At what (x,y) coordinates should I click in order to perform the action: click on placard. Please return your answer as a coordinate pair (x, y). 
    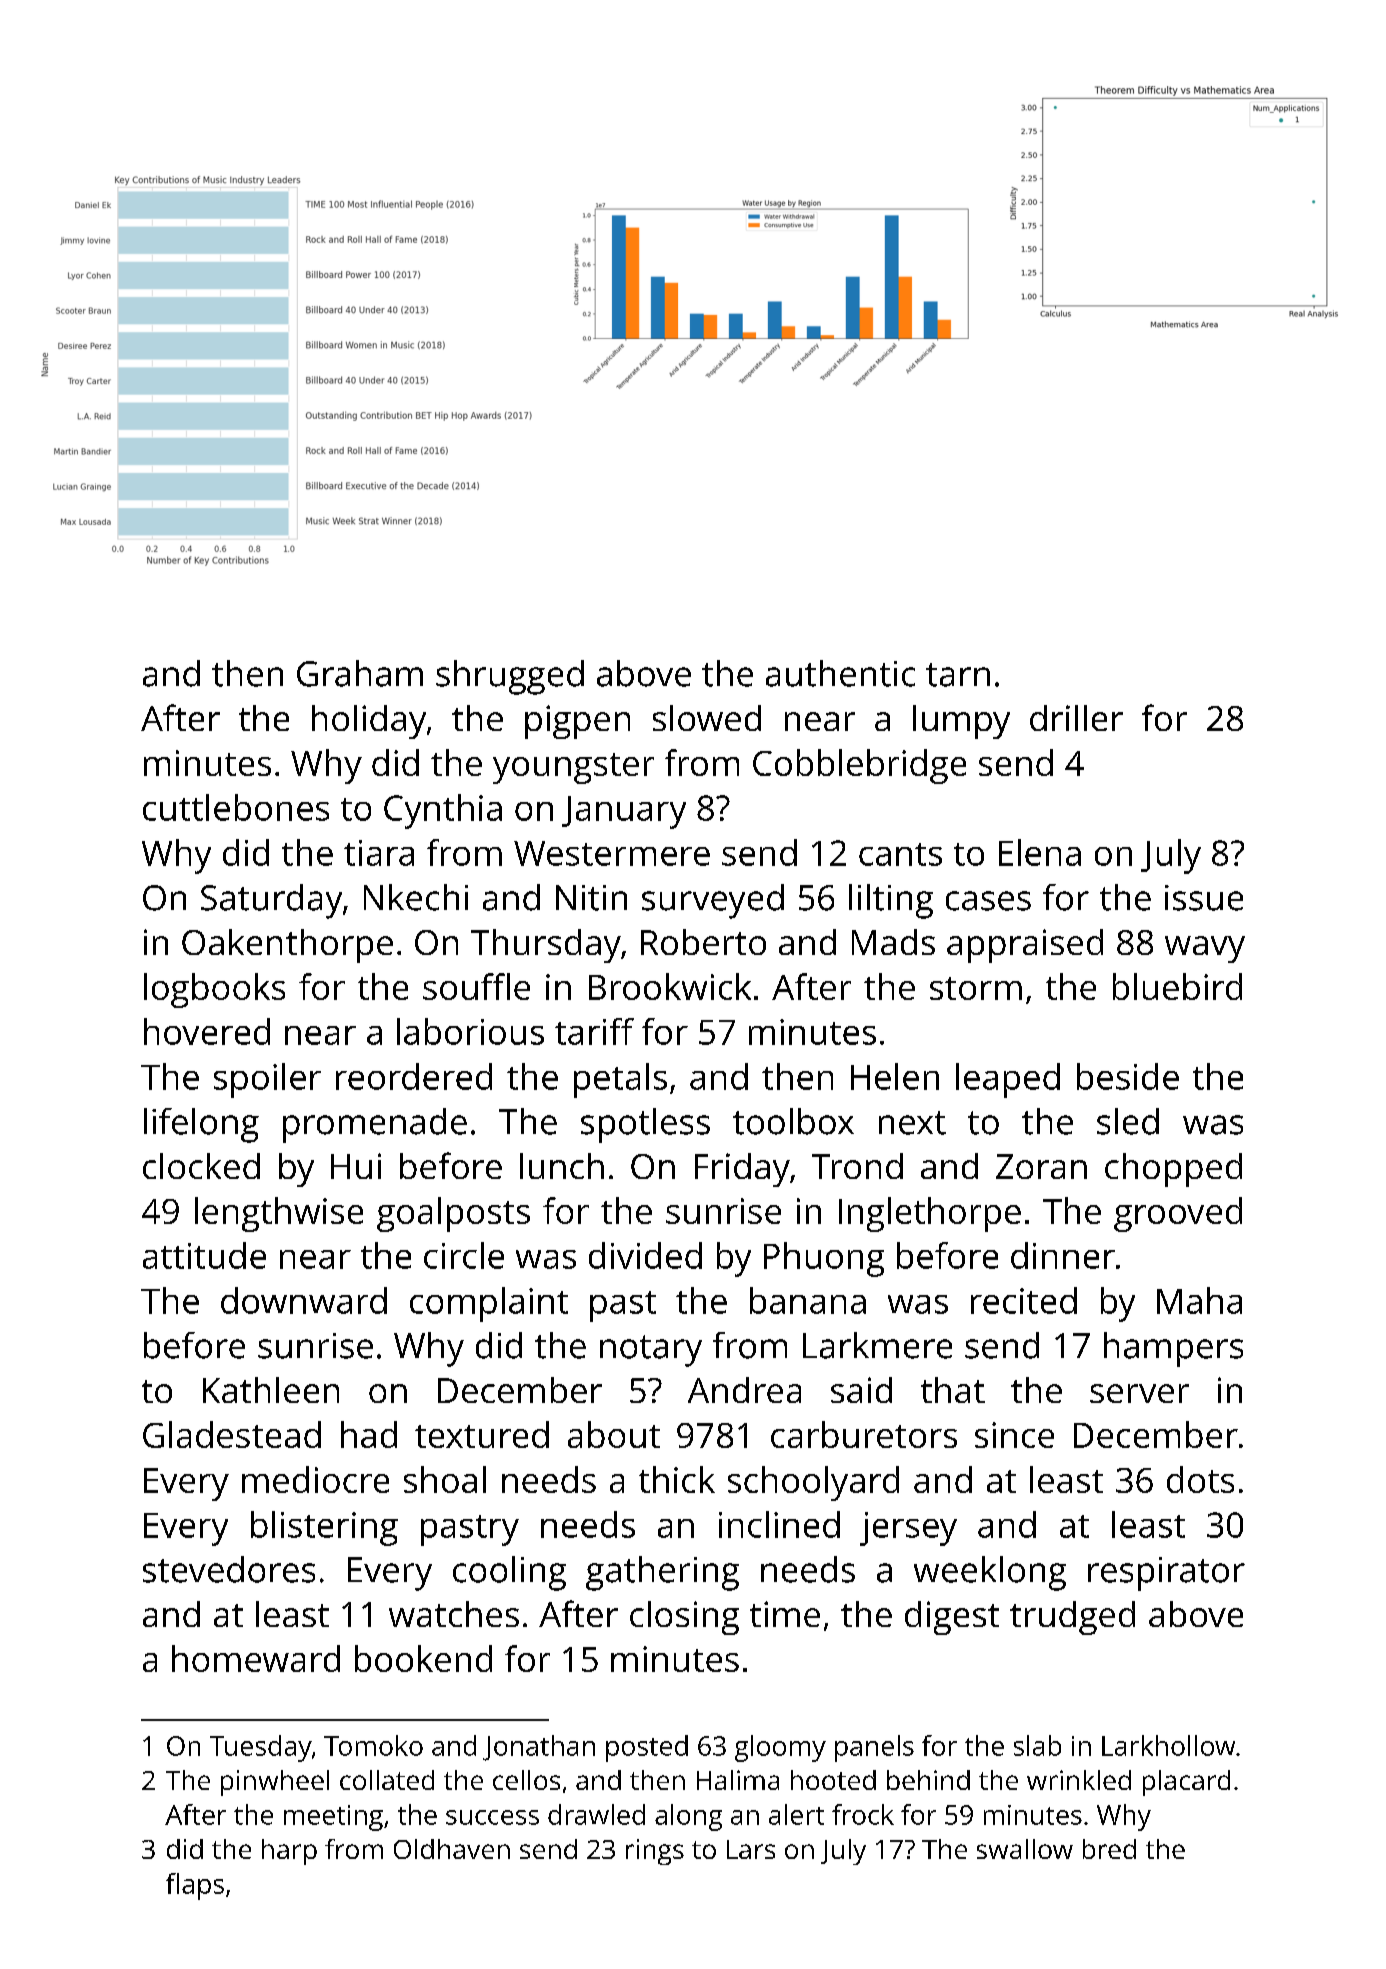
    Looking at the image, I should click on (1186, 1783).
